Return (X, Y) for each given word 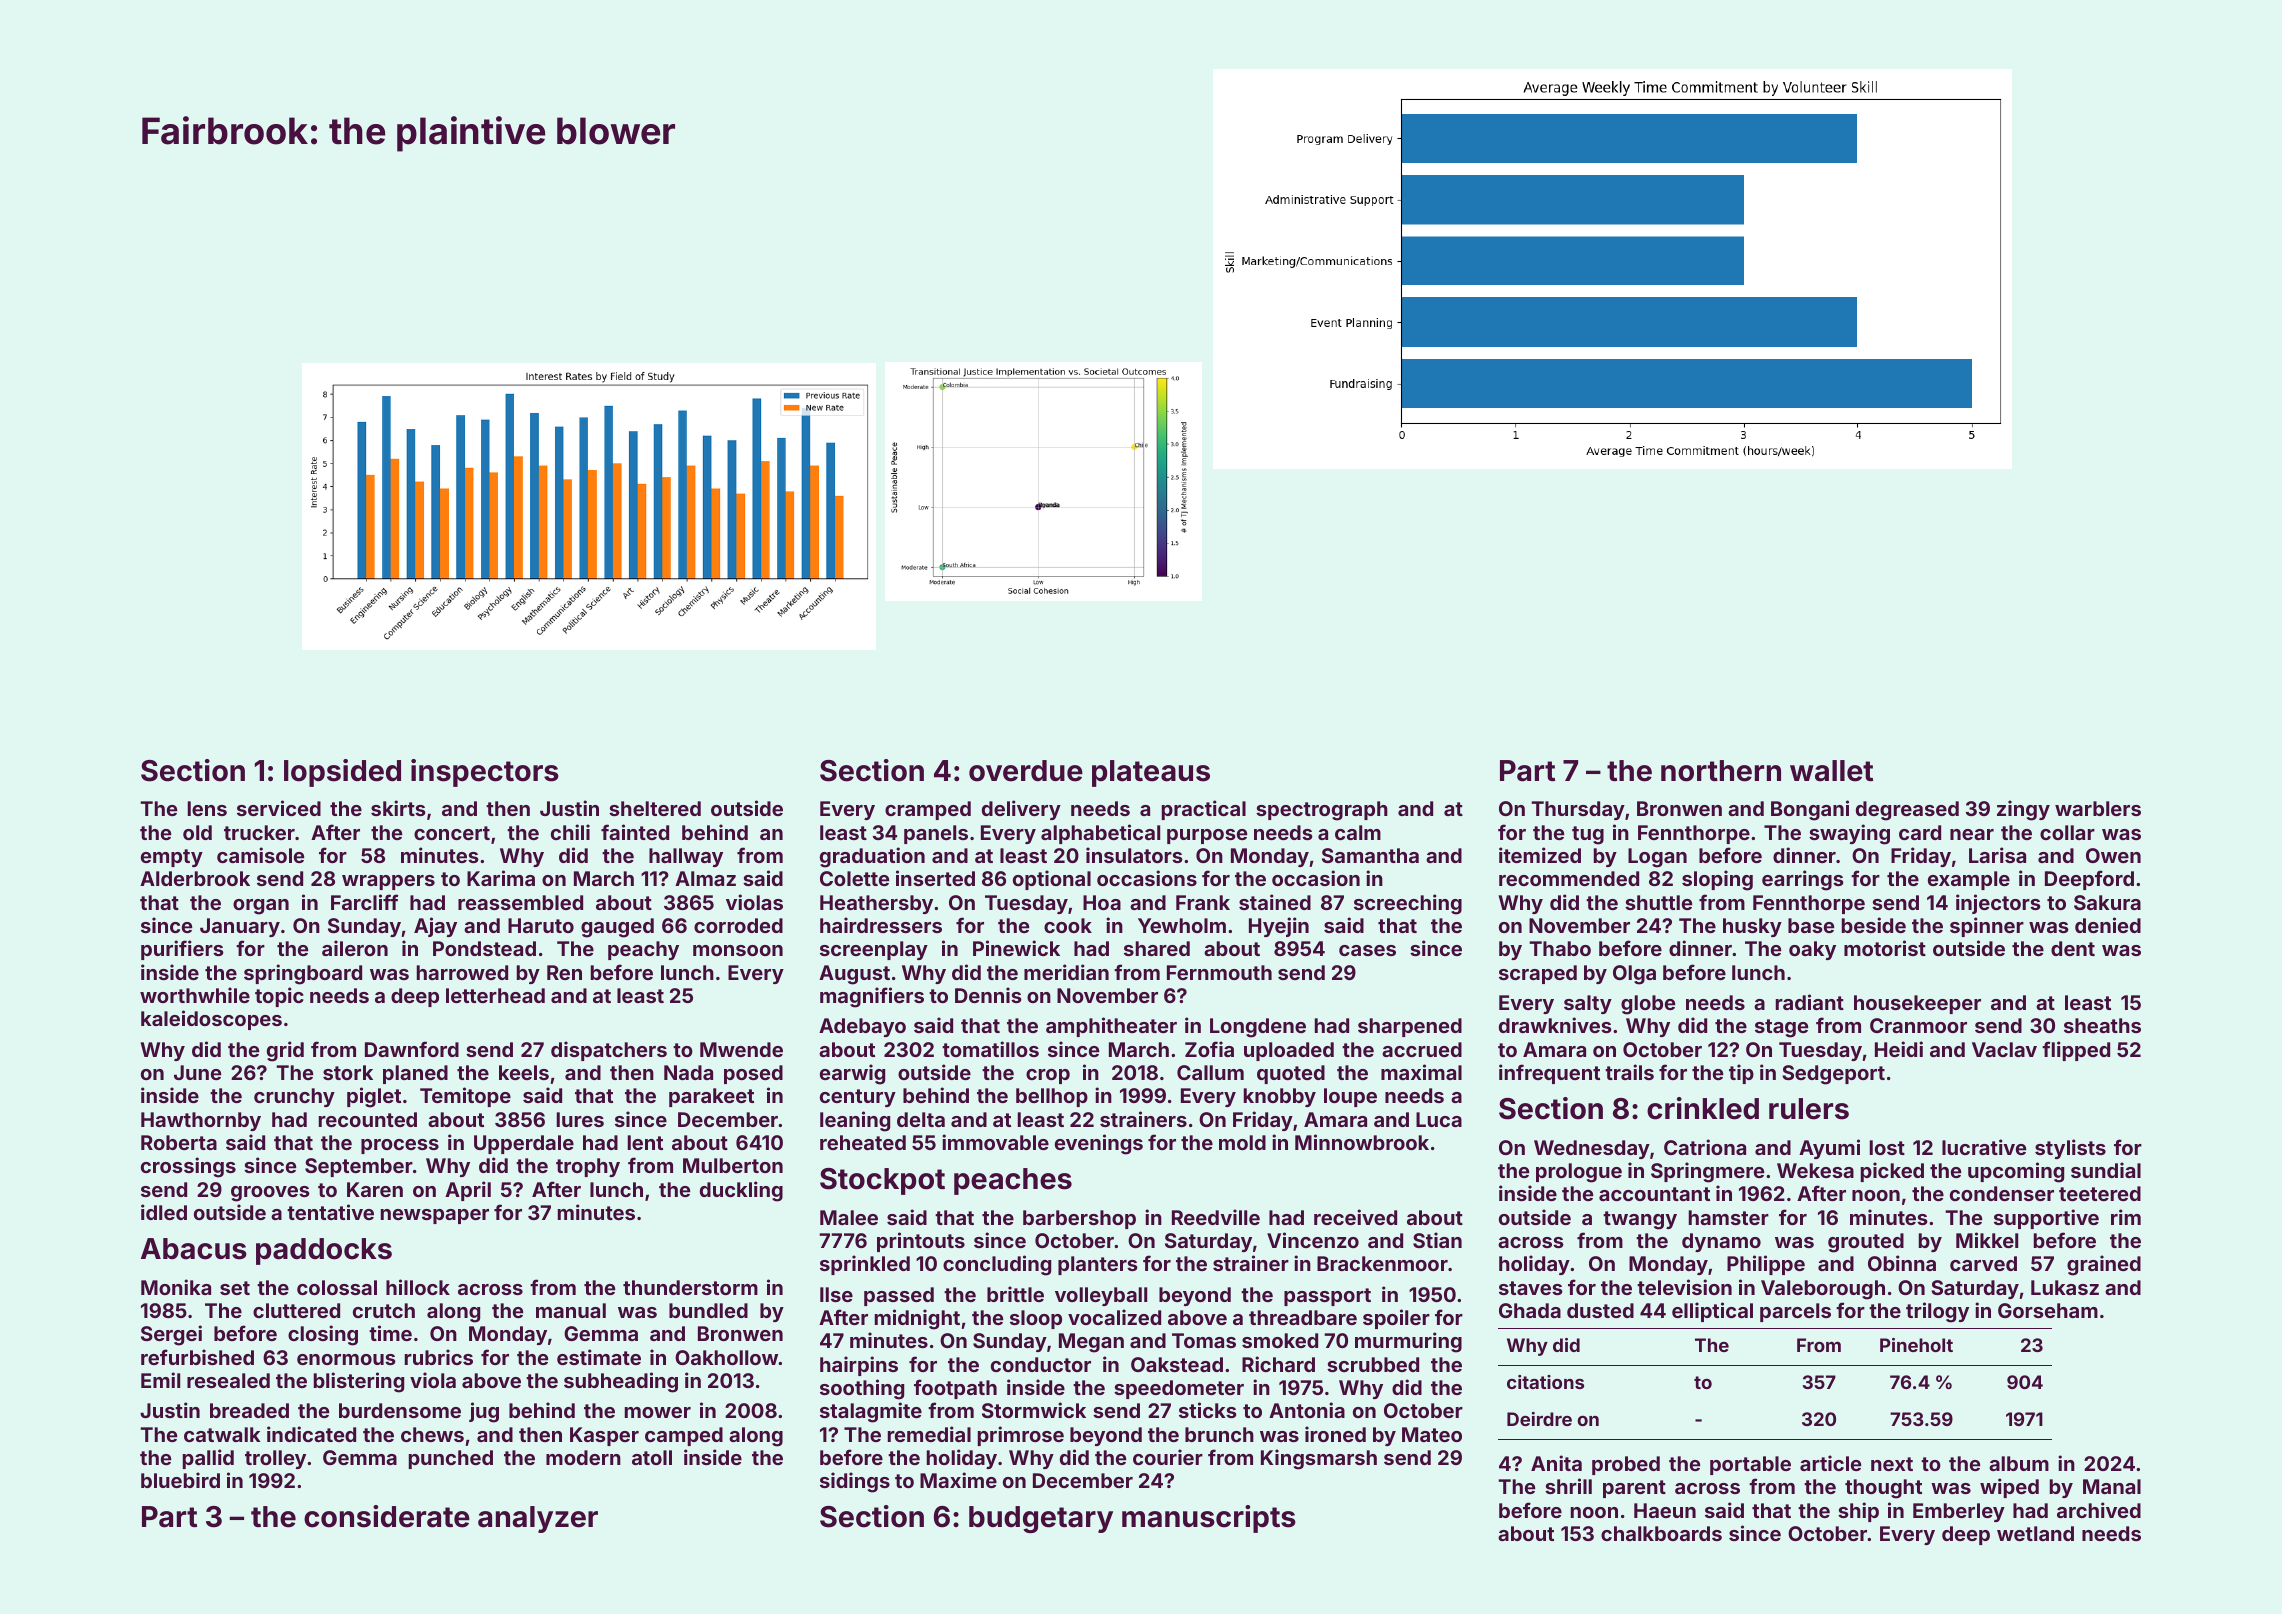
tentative (330, 1212)
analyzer (538, 1519)
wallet (1831, 771)
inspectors (485, 773)
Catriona (1705, 1147)
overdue (1026, 771)
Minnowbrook (1362, 1142)
